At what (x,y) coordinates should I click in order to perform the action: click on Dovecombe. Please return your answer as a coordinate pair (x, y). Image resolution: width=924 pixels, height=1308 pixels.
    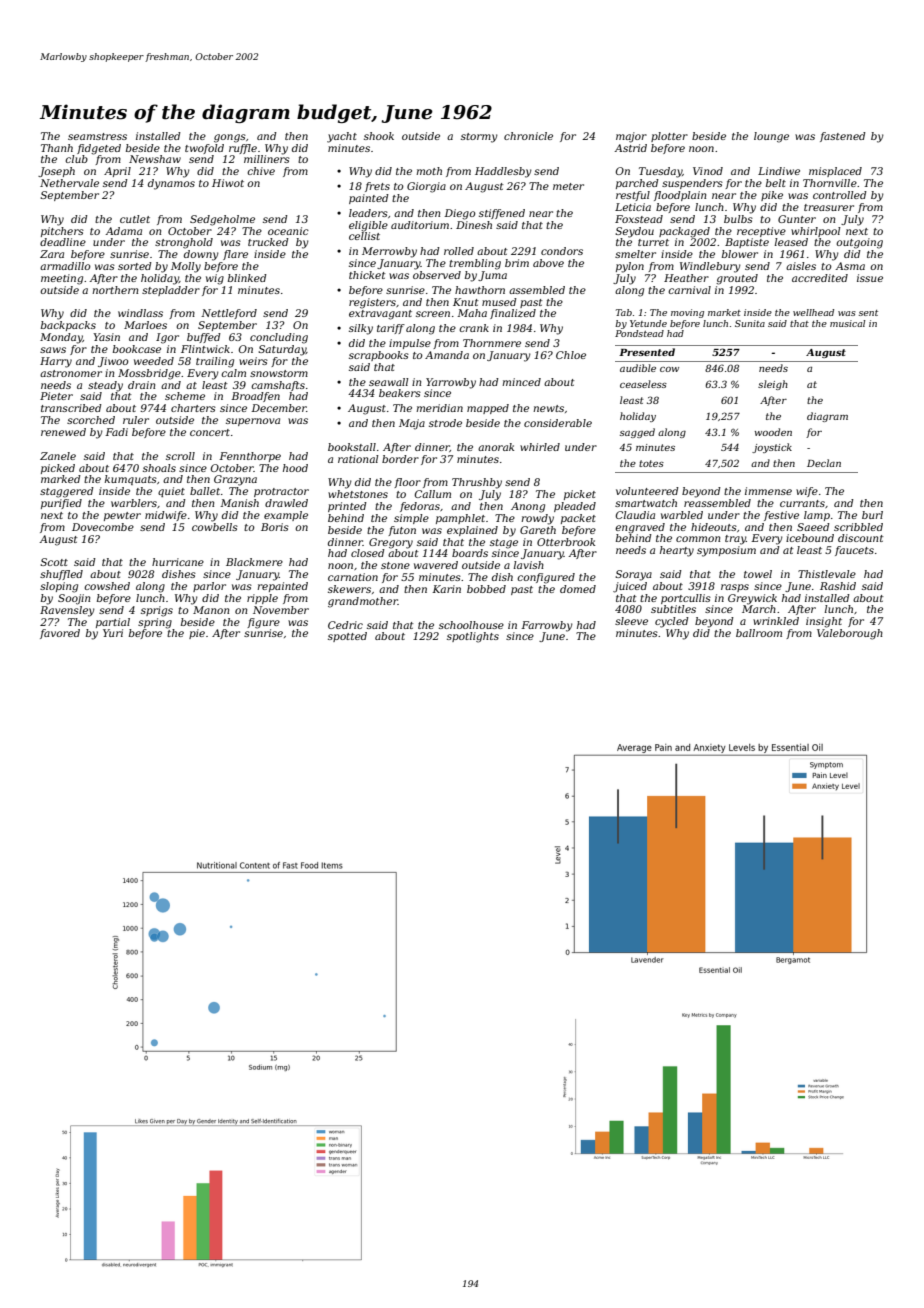
    Looking at the image, I should click on (103, 527).
